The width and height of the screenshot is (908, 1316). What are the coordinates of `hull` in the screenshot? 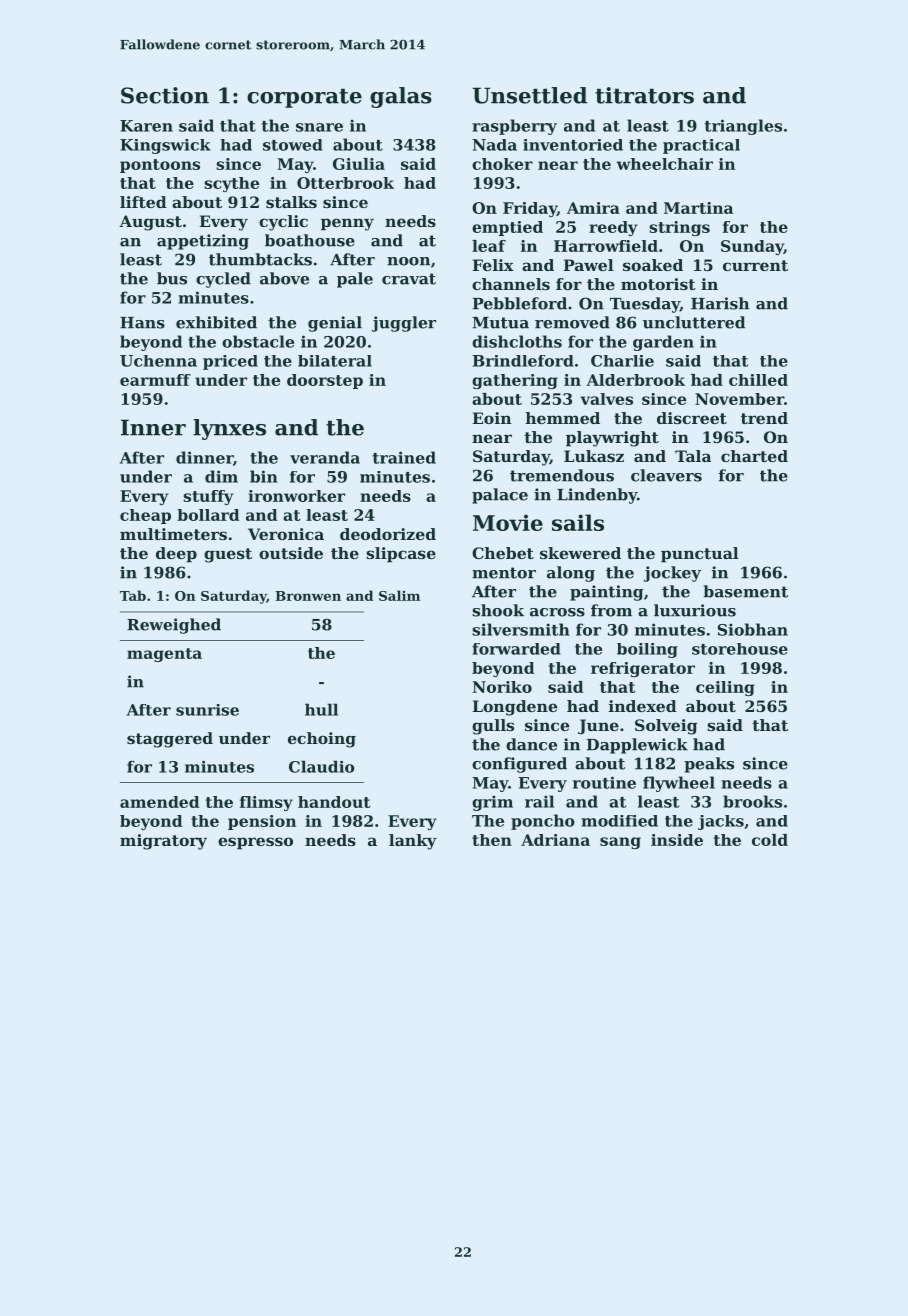 It's located at (321, 709).
